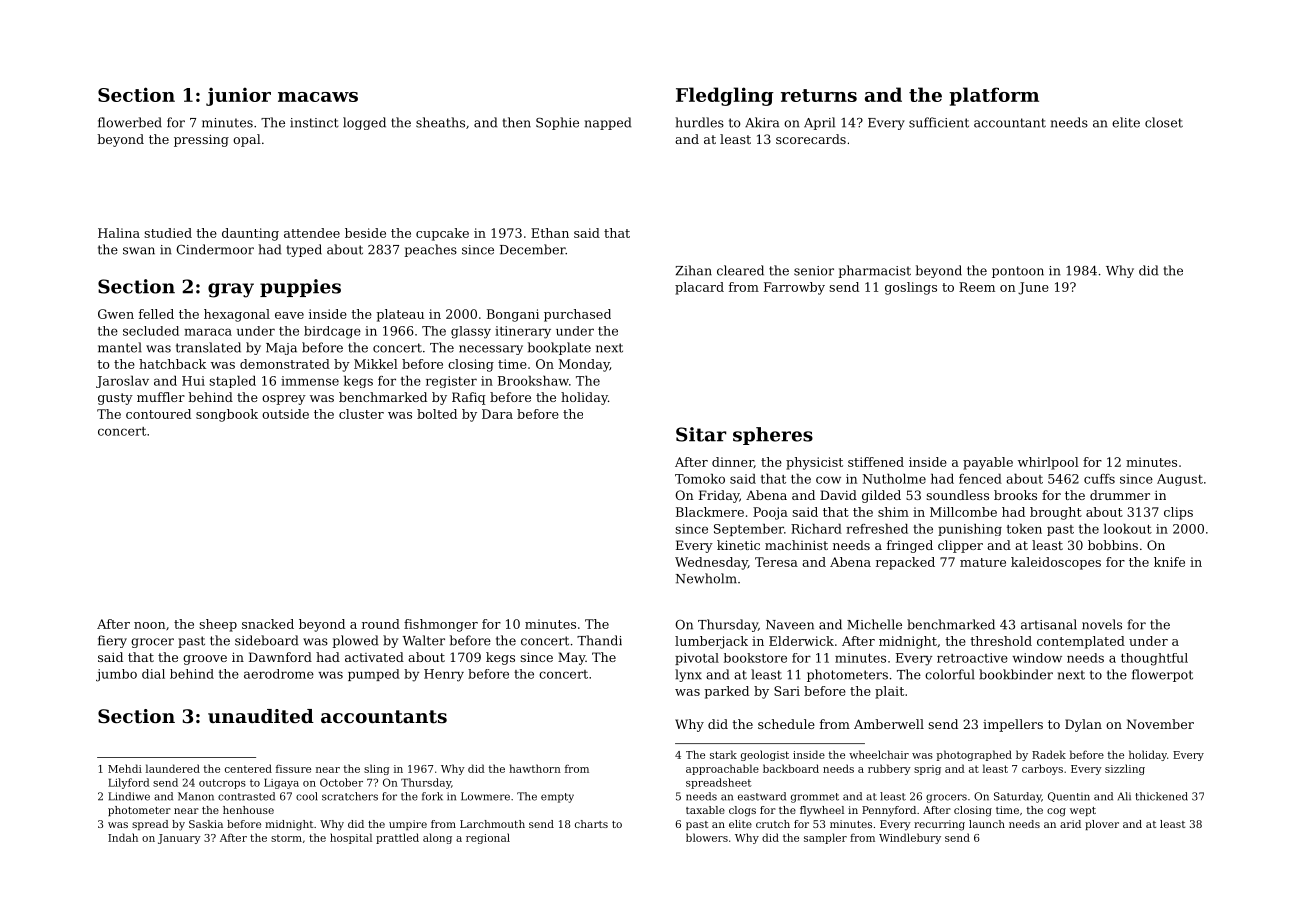 The image size is (1308, 924). Describe the element at coordinates (726, 692) in the screenshot. I see `parked` at that location.
